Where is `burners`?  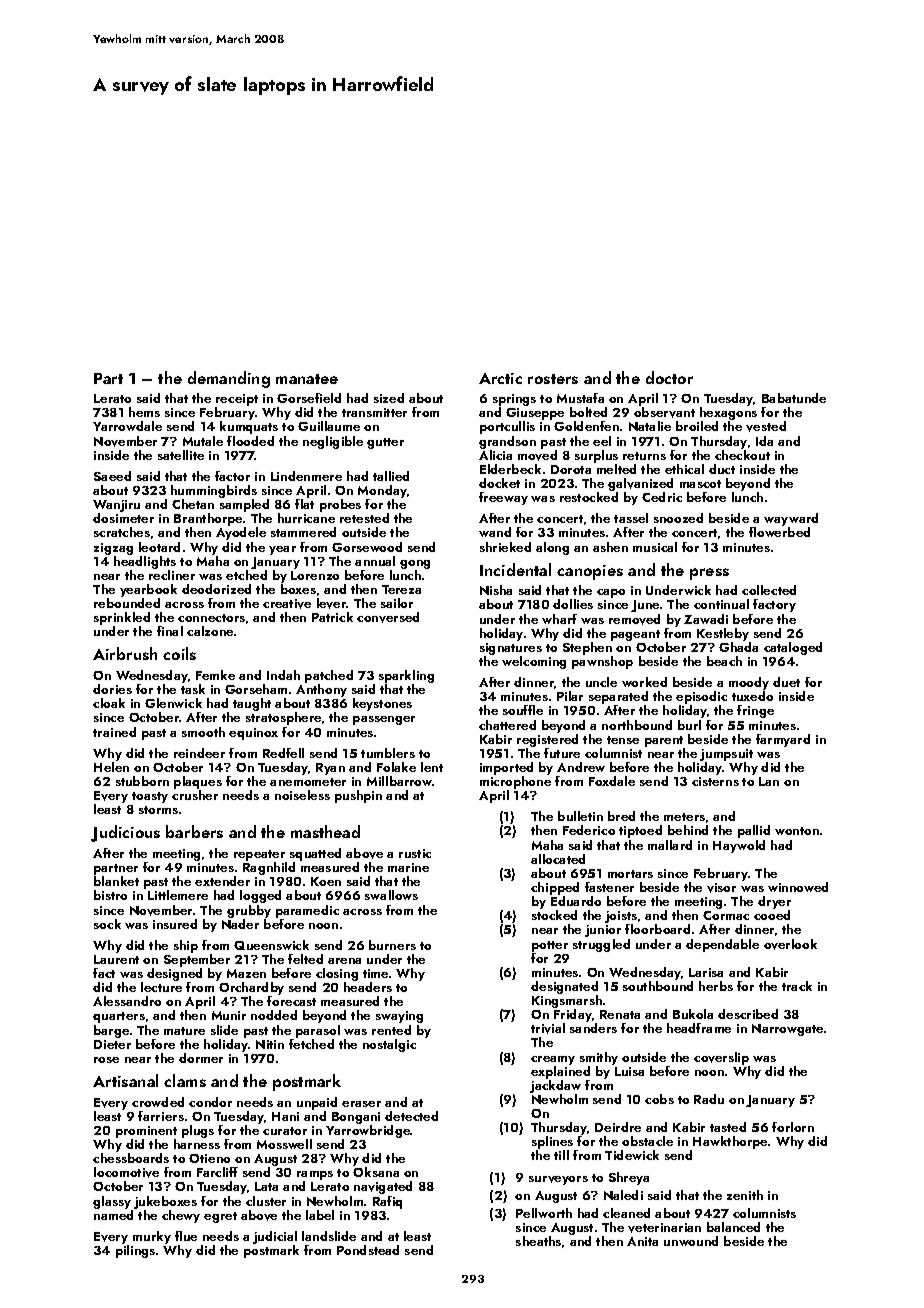
burners is located at coordinates (392, 945).
